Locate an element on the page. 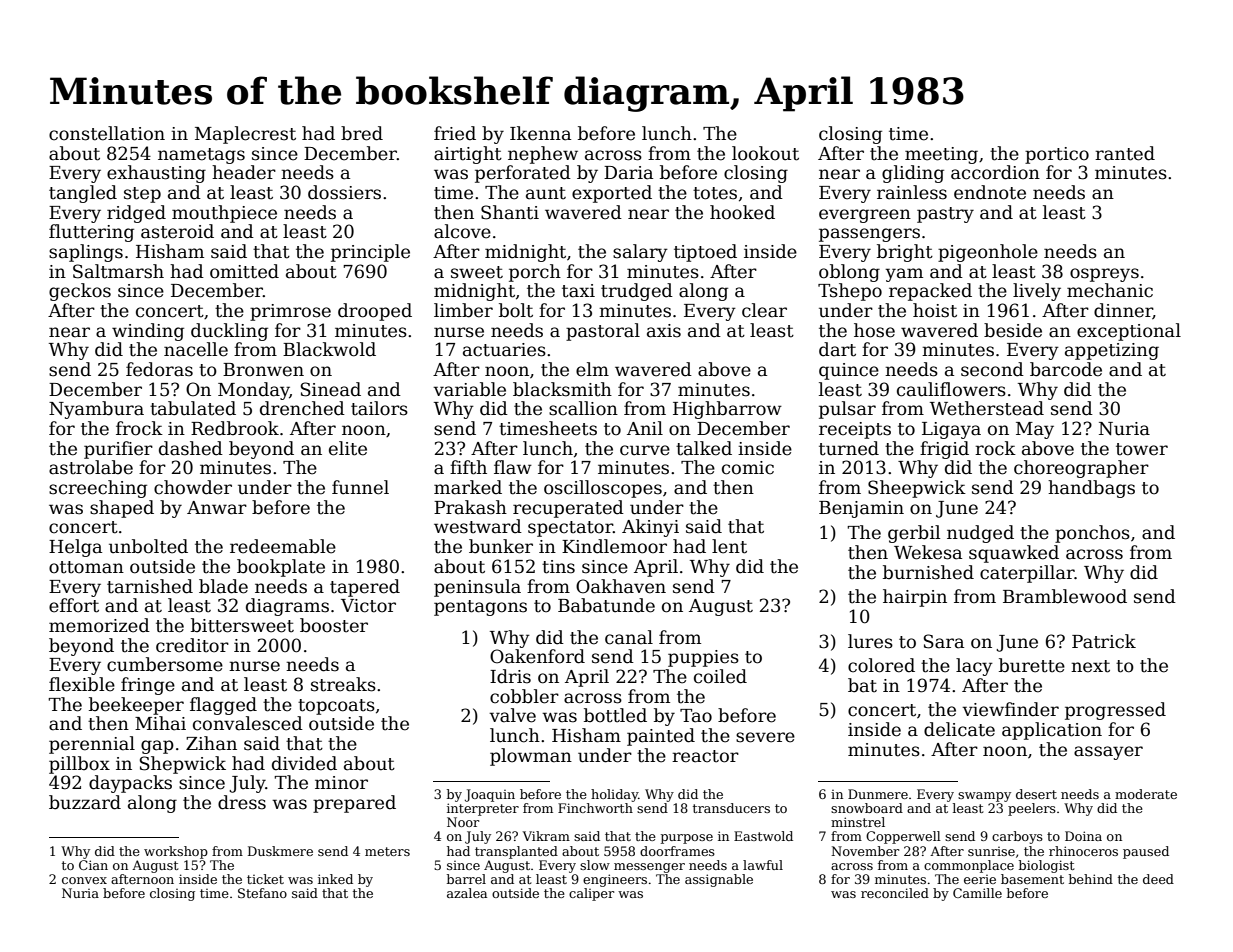 This image has height=952, width=1233. clear is located at coordinates (764, 310).
